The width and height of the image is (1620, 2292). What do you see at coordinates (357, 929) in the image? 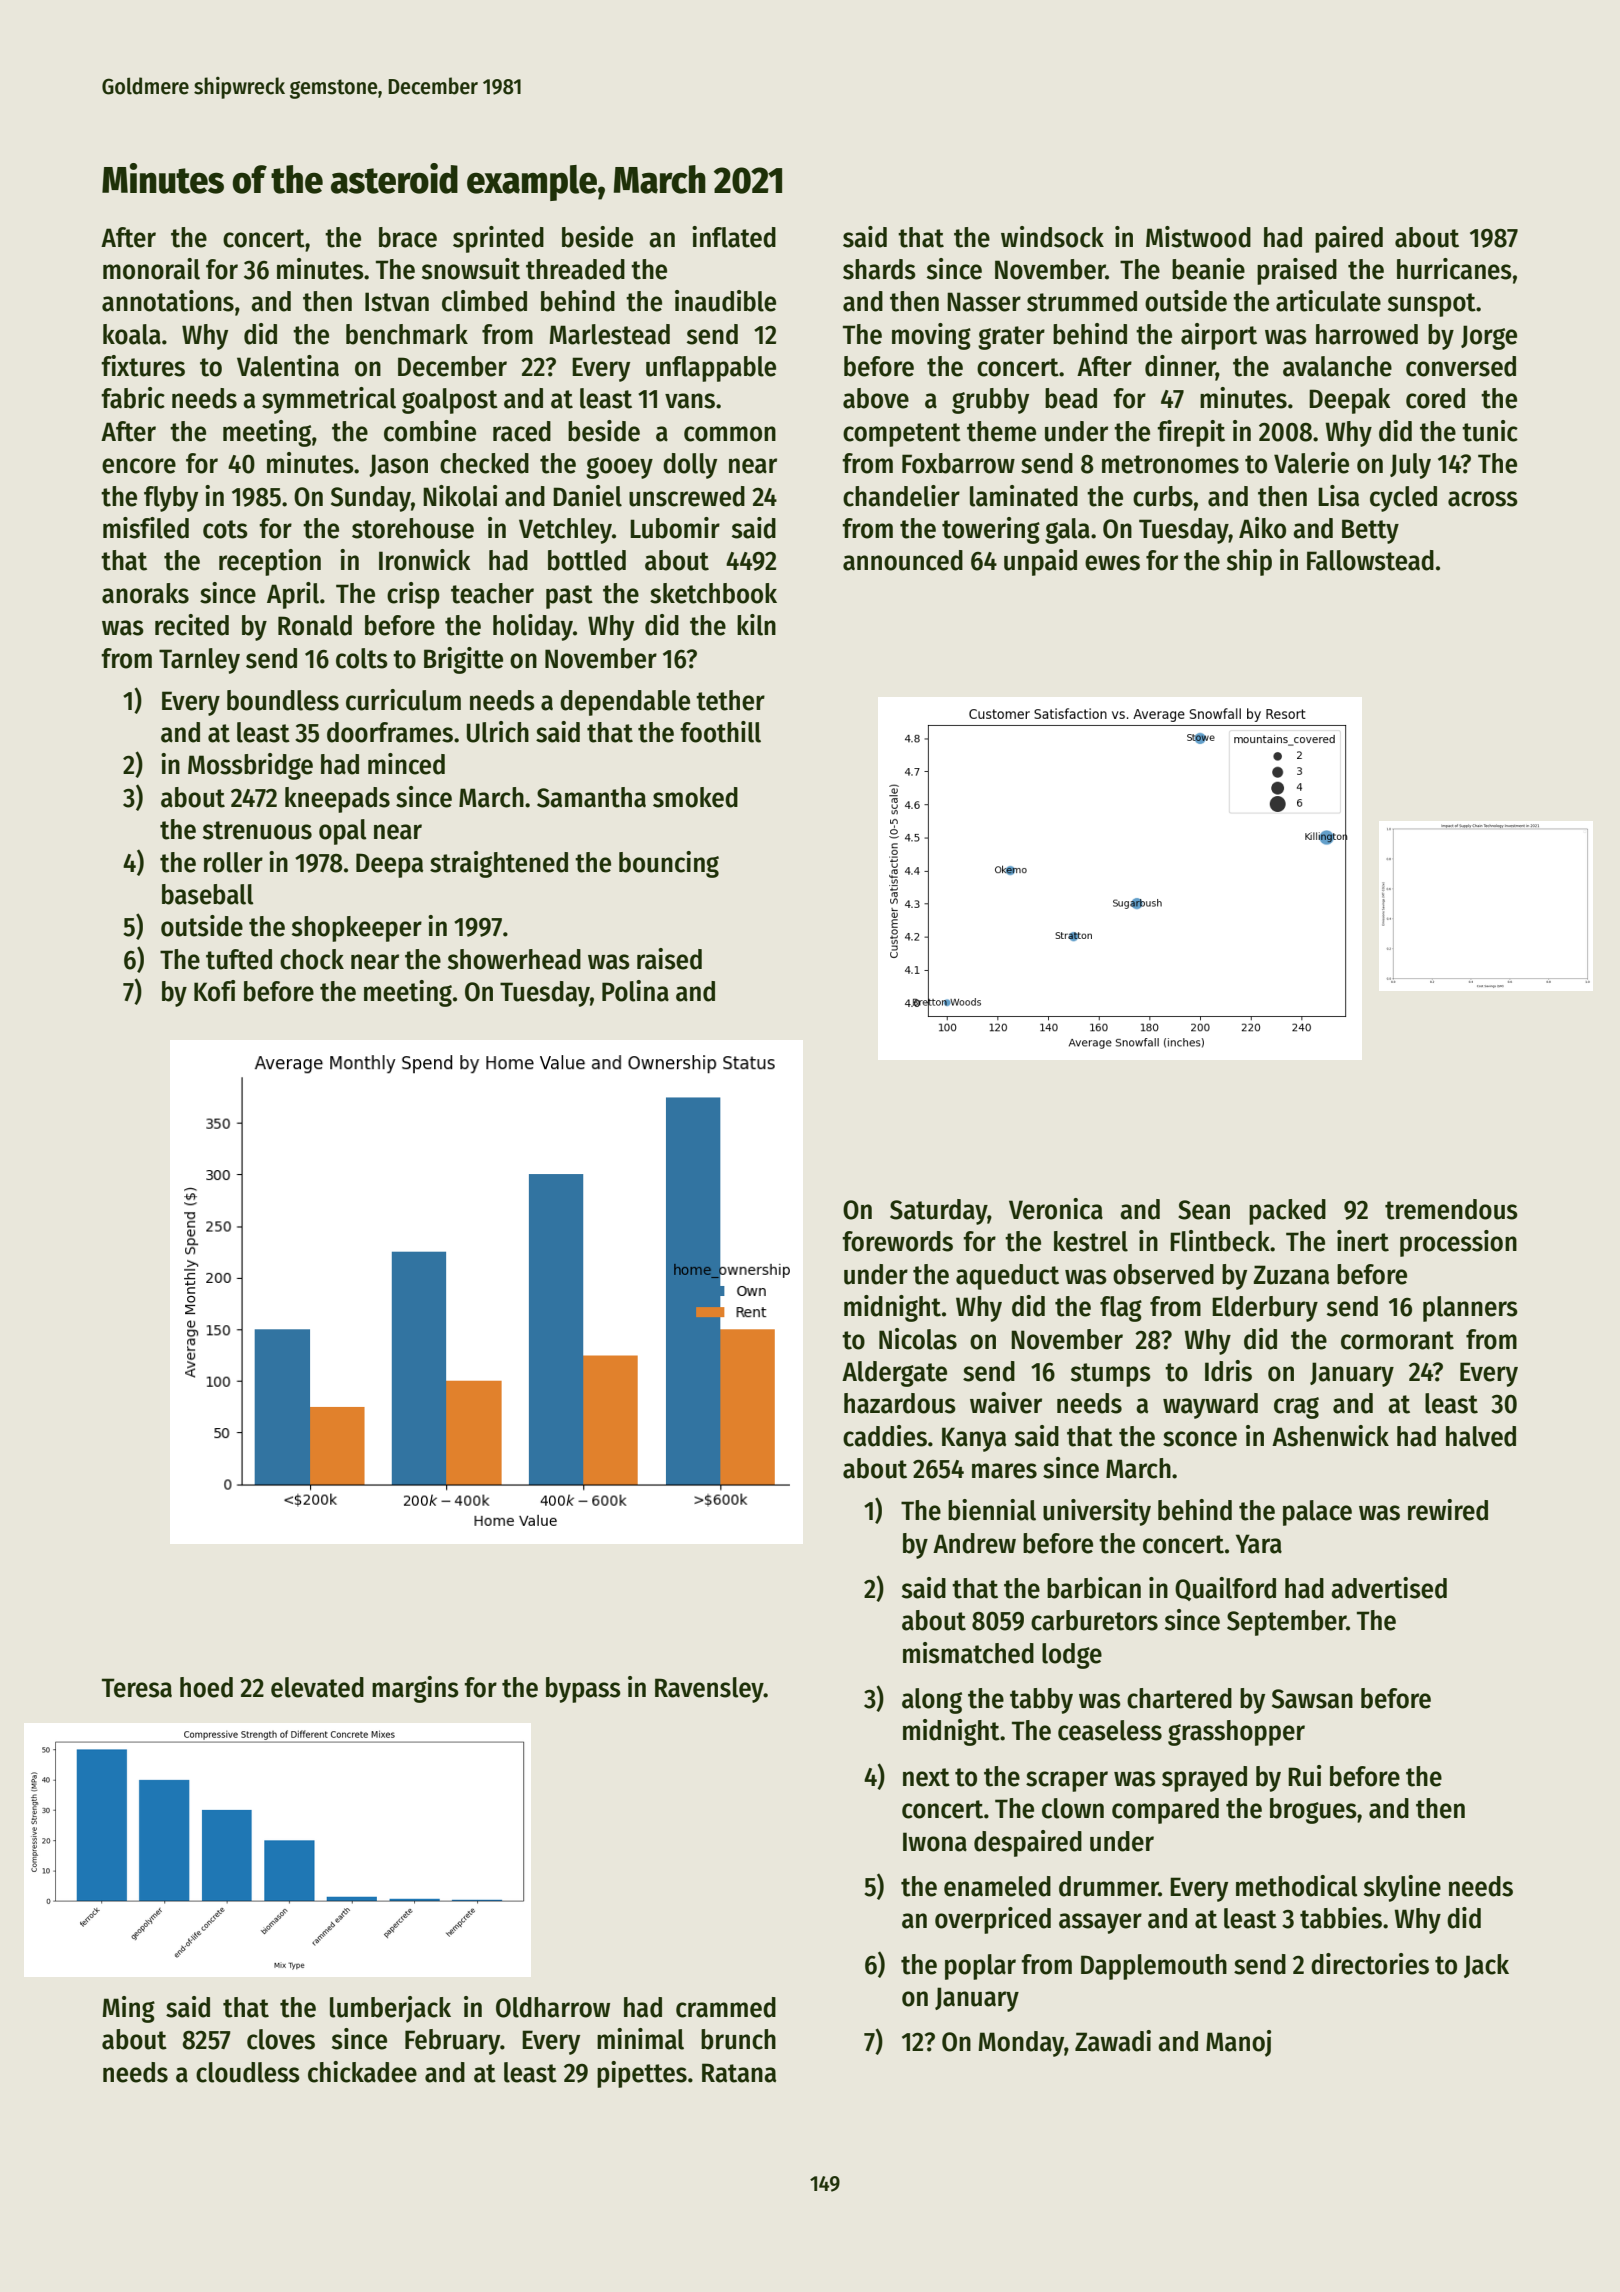
I see `shopkeeper` at bounding box center [357, 929].
